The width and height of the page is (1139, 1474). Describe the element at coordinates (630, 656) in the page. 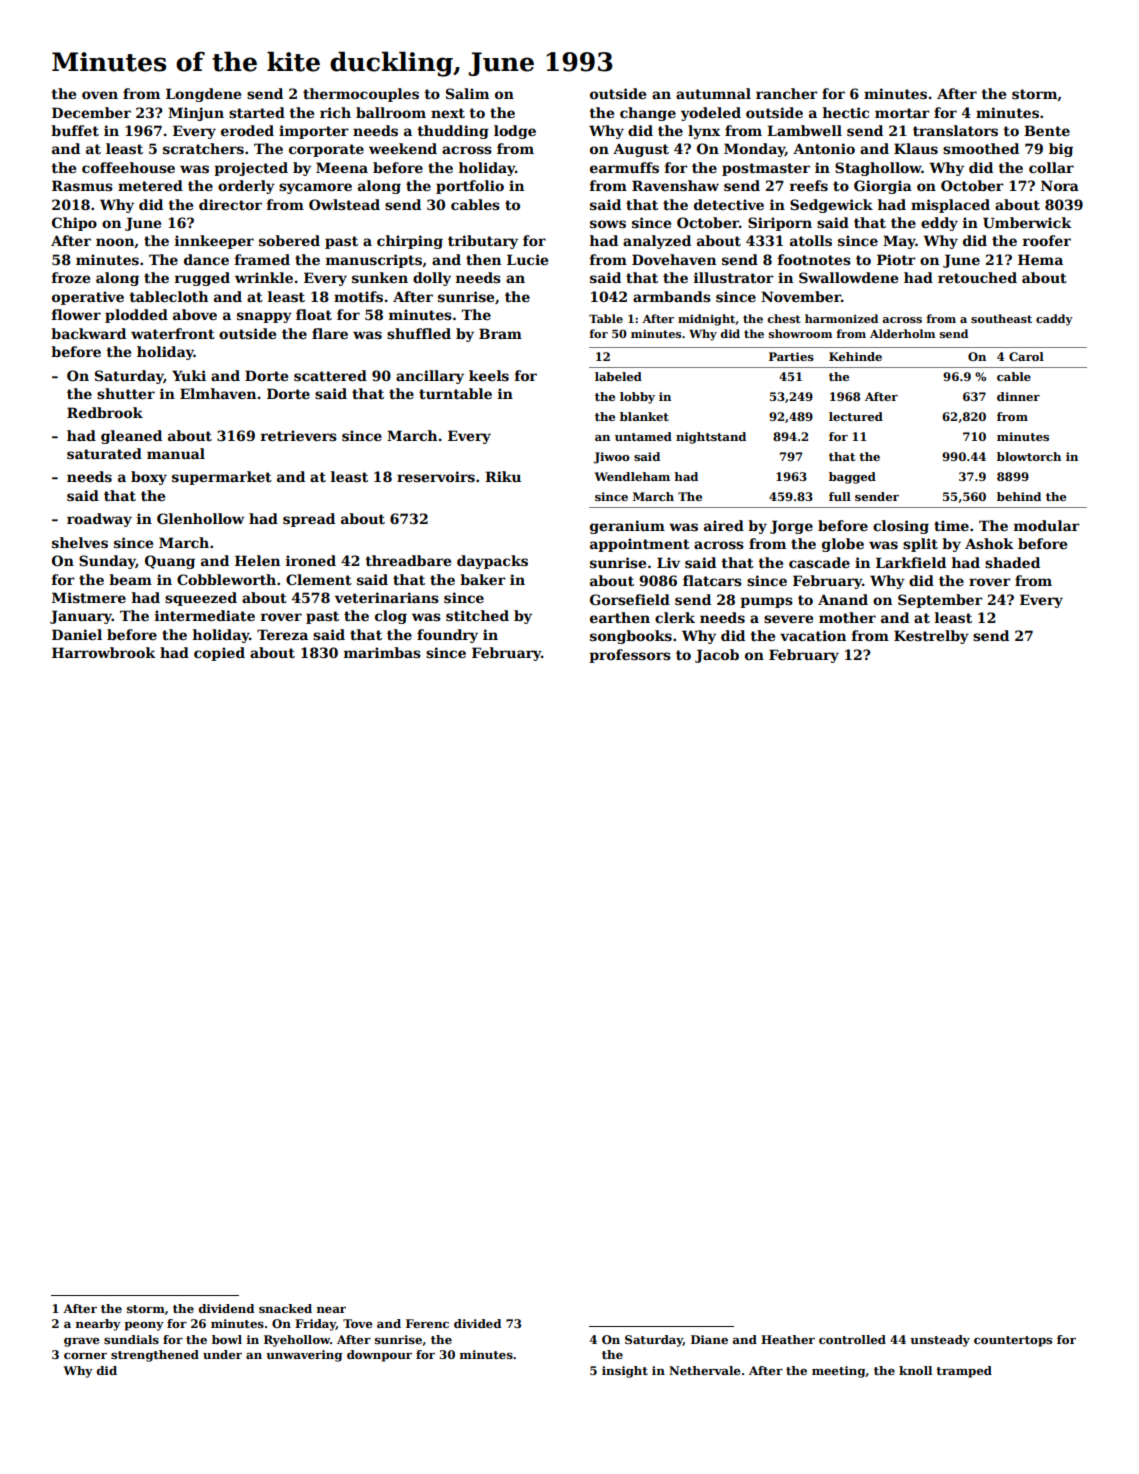

I see `professors` at that location.
